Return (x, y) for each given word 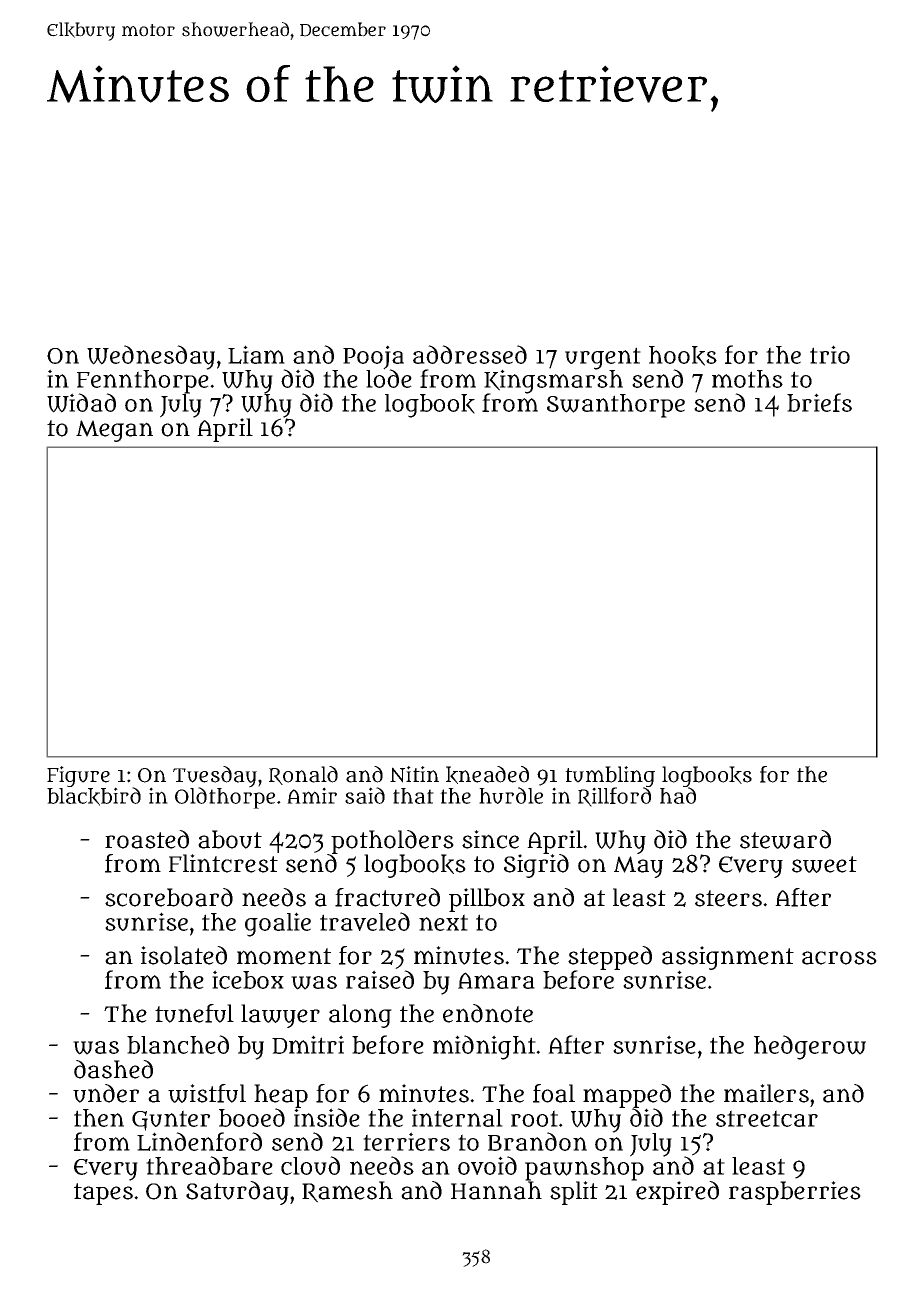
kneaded (487, 775)
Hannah (496, 1190)
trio (830, 354)
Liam (256, 354)
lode (389, 378)
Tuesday (215, 776)
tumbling (610, 776)
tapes (103, 1194)
